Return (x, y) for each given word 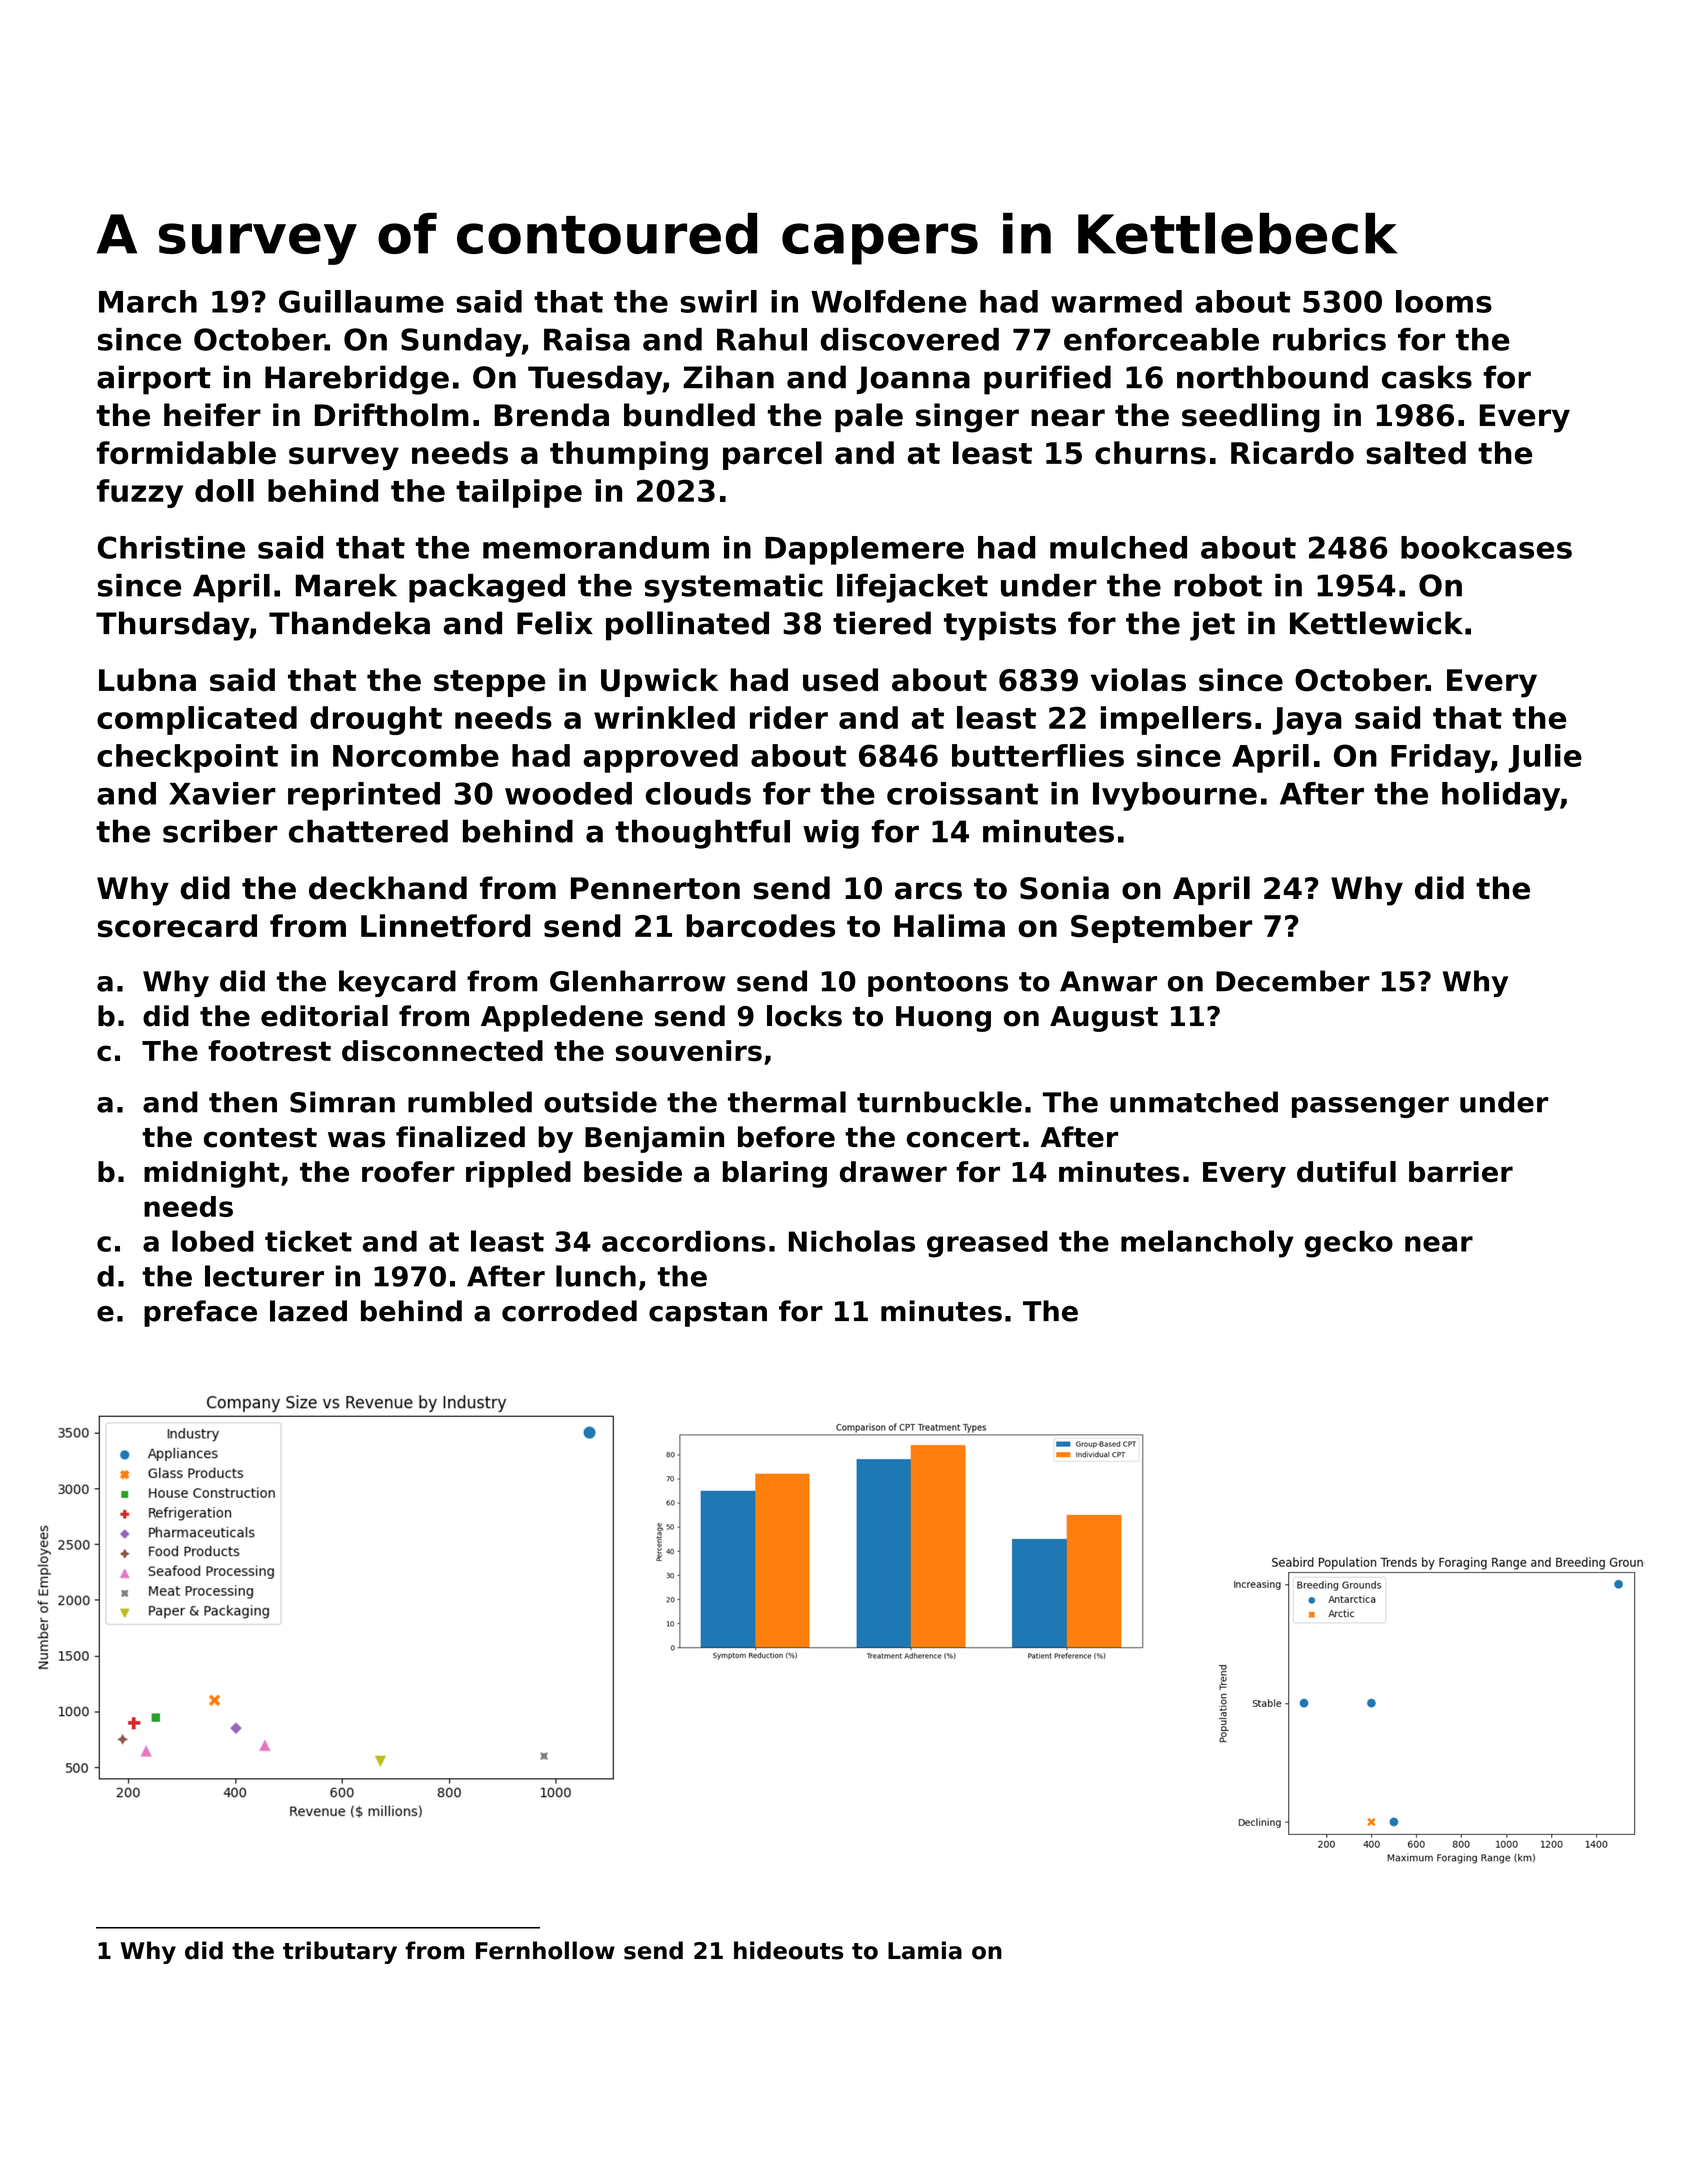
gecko (1348, 1244)
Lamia (925, 1950)
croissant (962, 793)
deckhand (388, 888)
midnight (212, 1174)
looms (1444, 301)
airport (154, 380)
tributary (340, 1952)
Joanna (913, 380)
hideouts (788, 1950)
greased (987, 1244)
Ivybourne (1175, 796)
